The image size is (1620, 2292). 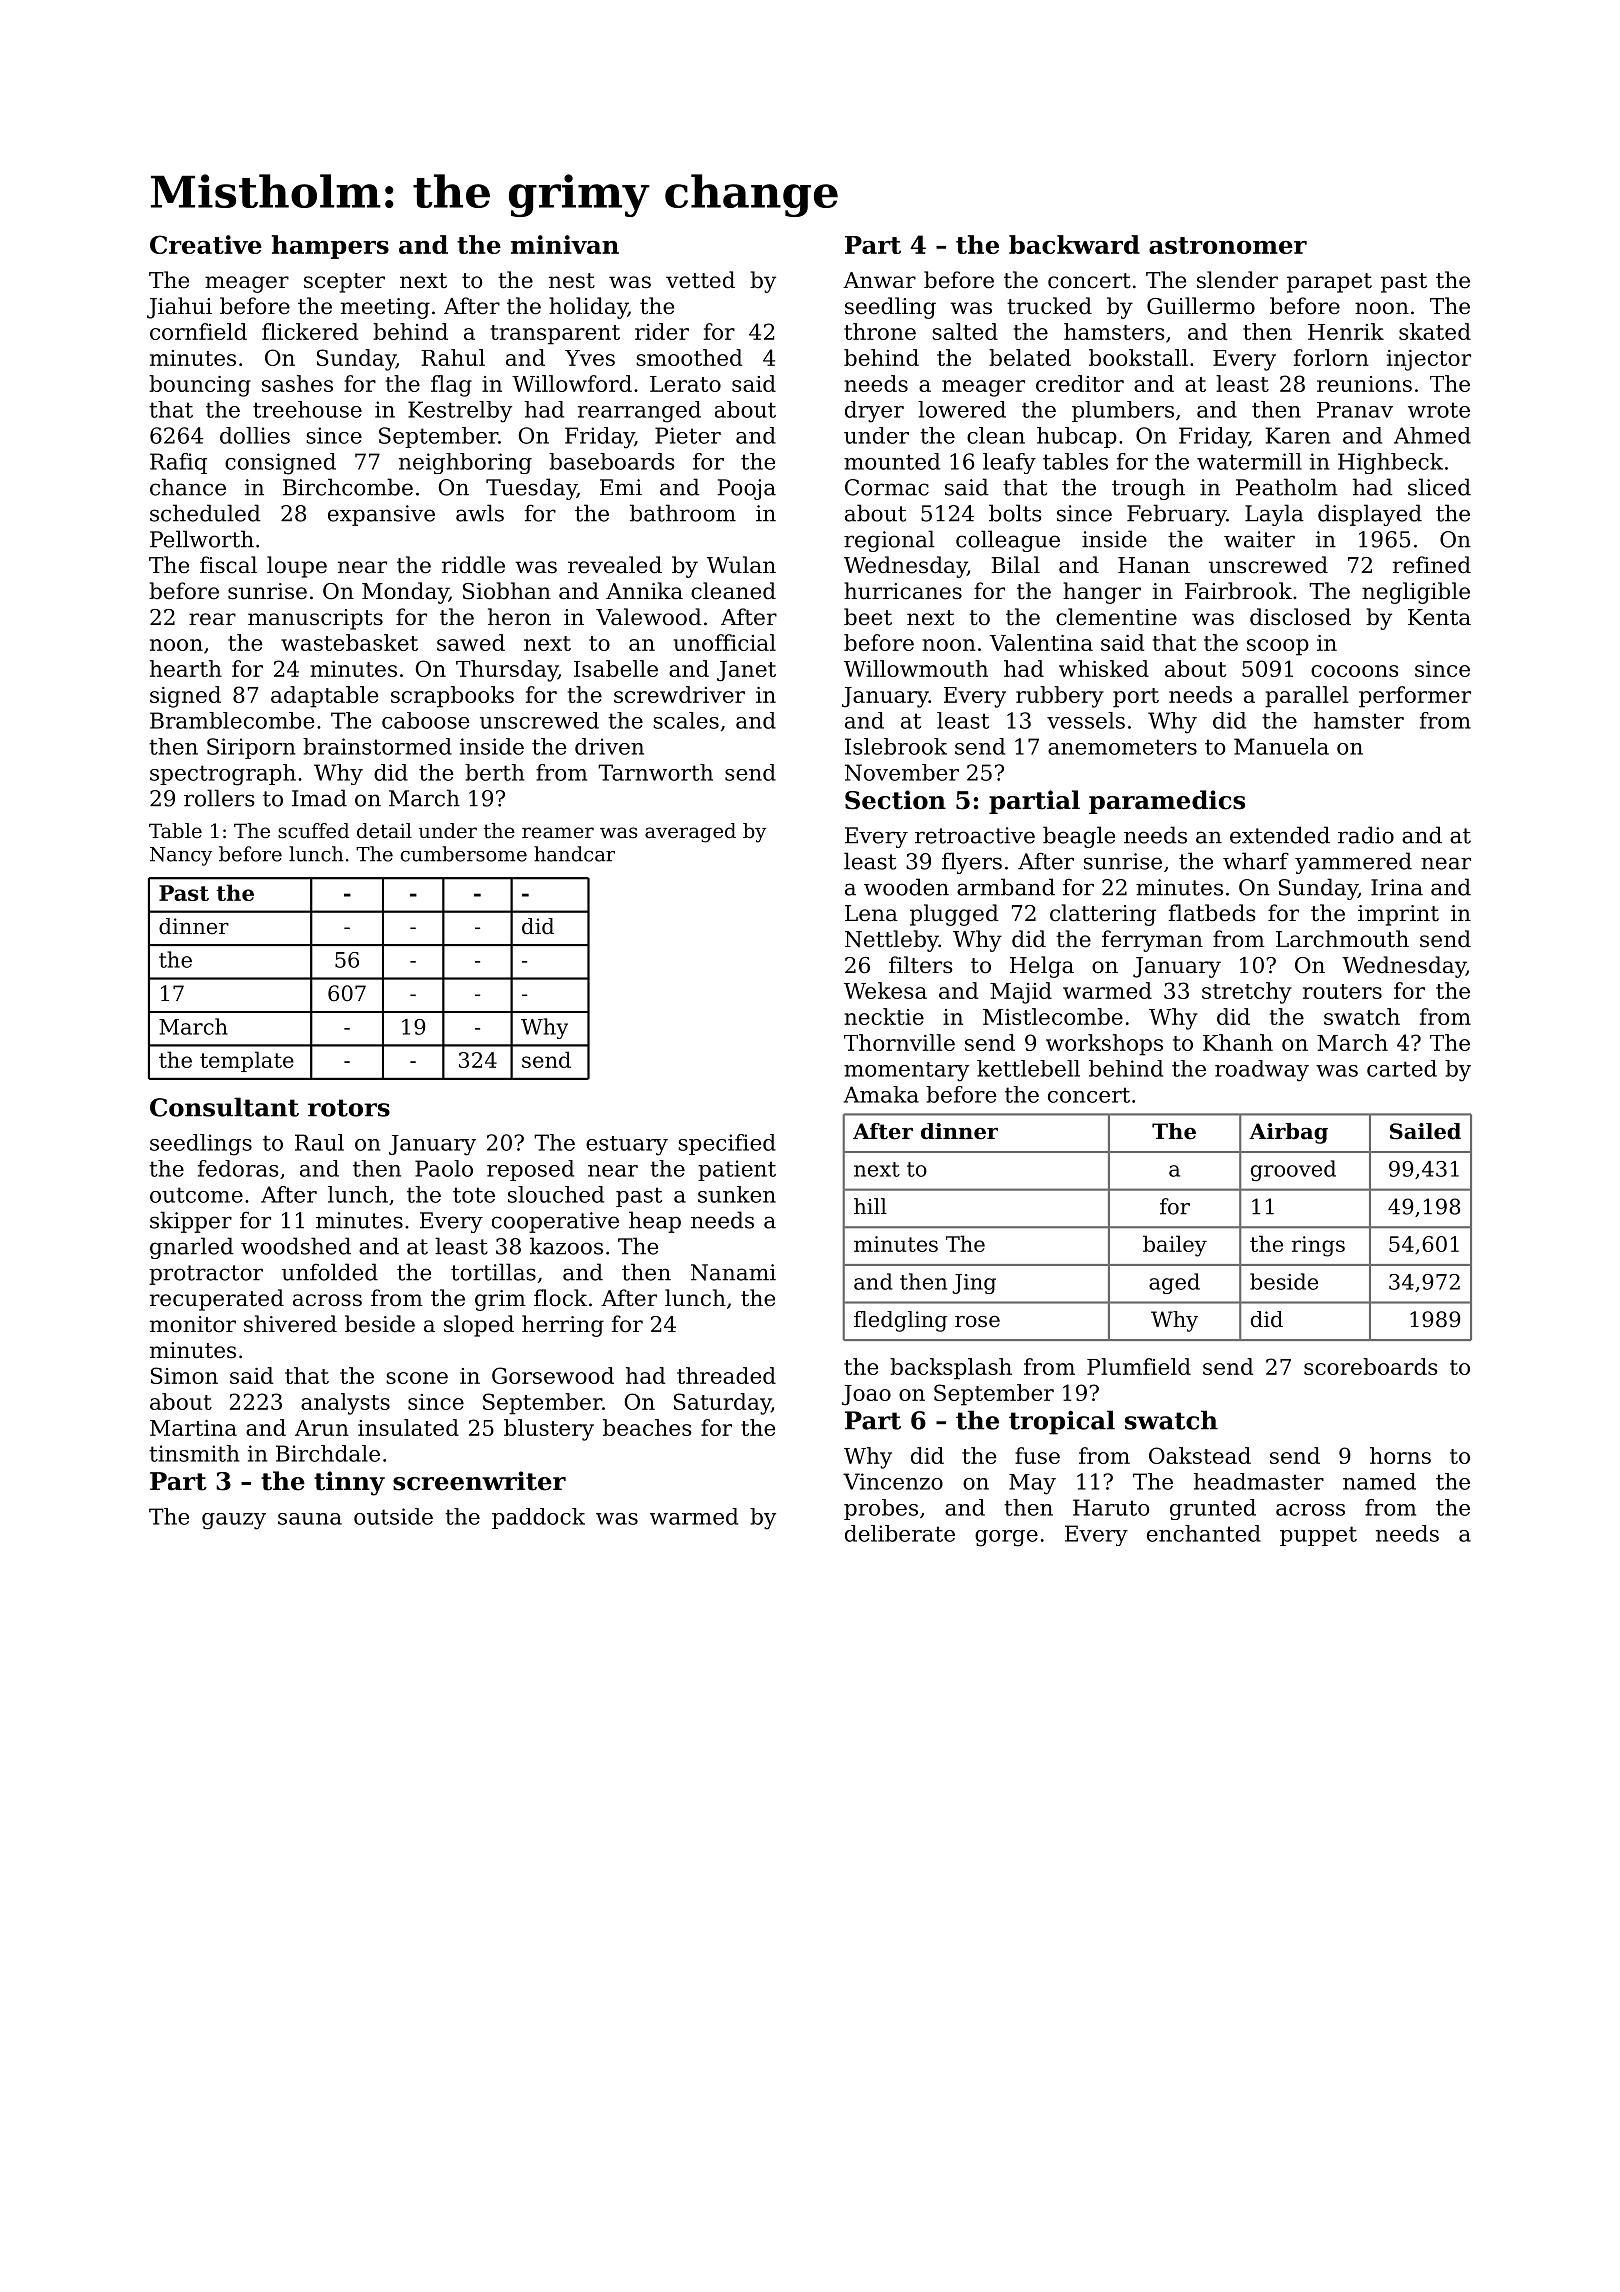 What do you see at coordinates (1247, 993) in the screenshot?
I see `stretchy` at bounding box center [1247, 993].
